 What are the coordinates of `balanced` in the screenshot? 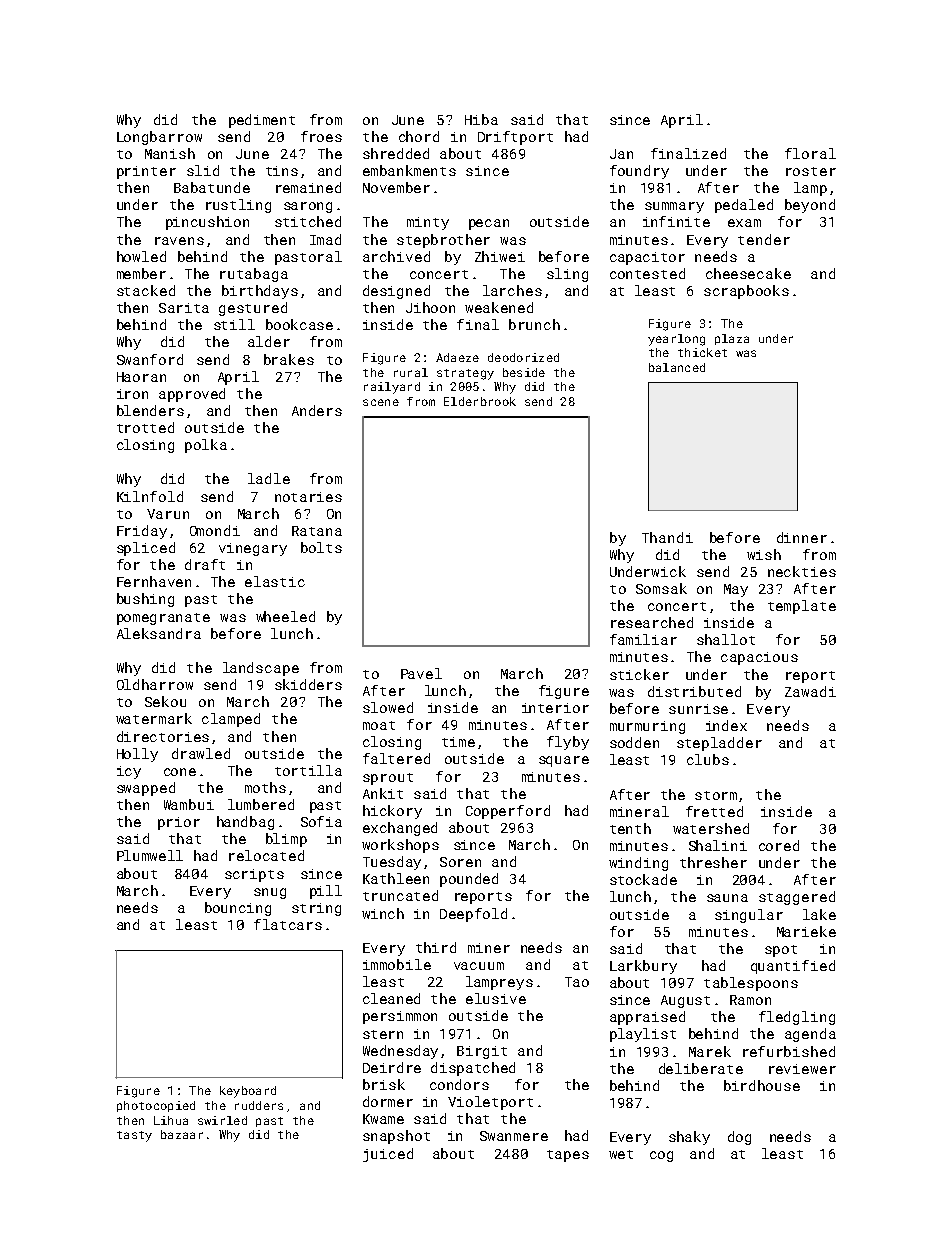 It's located at (677, 367).
